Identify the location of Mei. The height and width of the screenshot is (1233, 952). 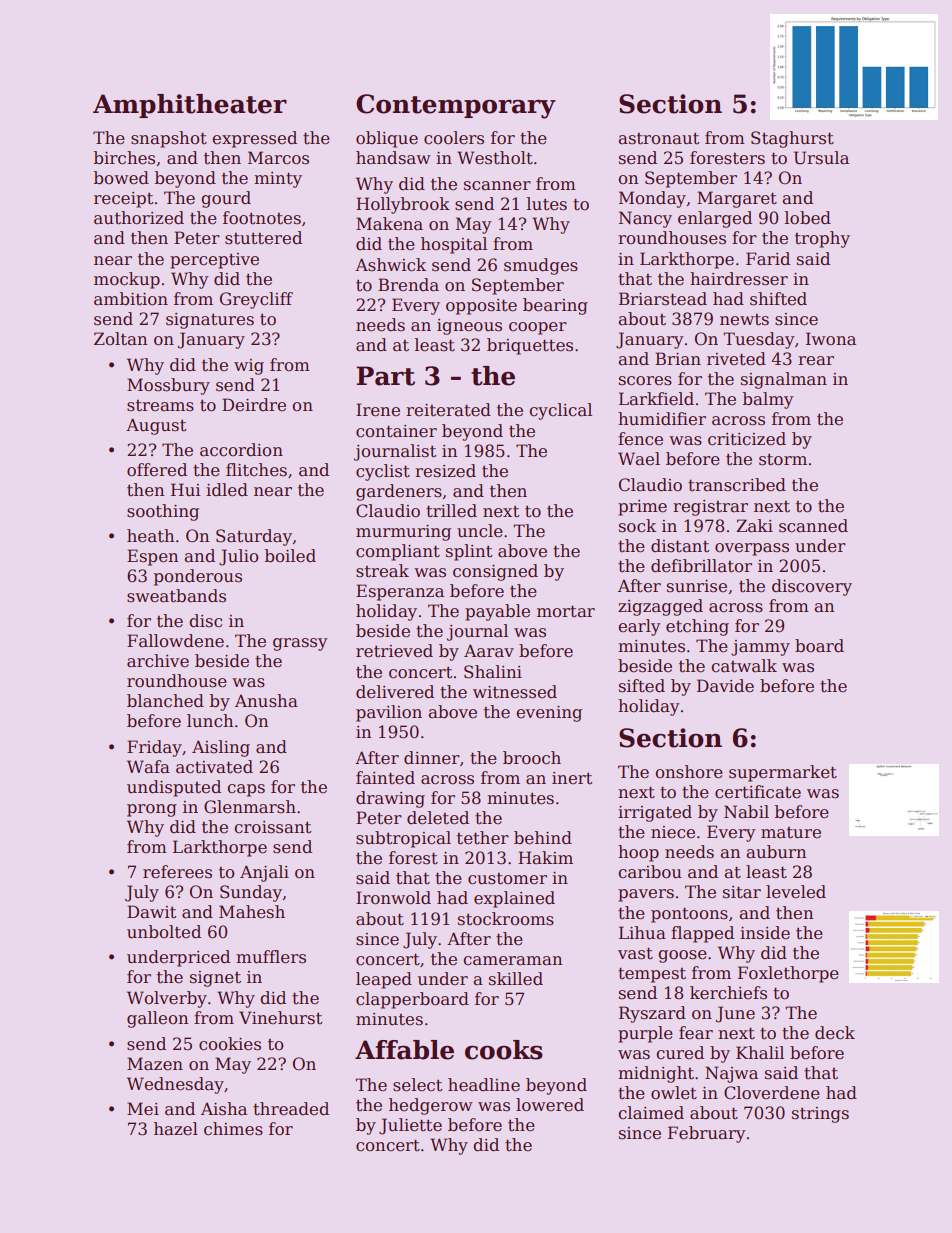
(143, 1109).
